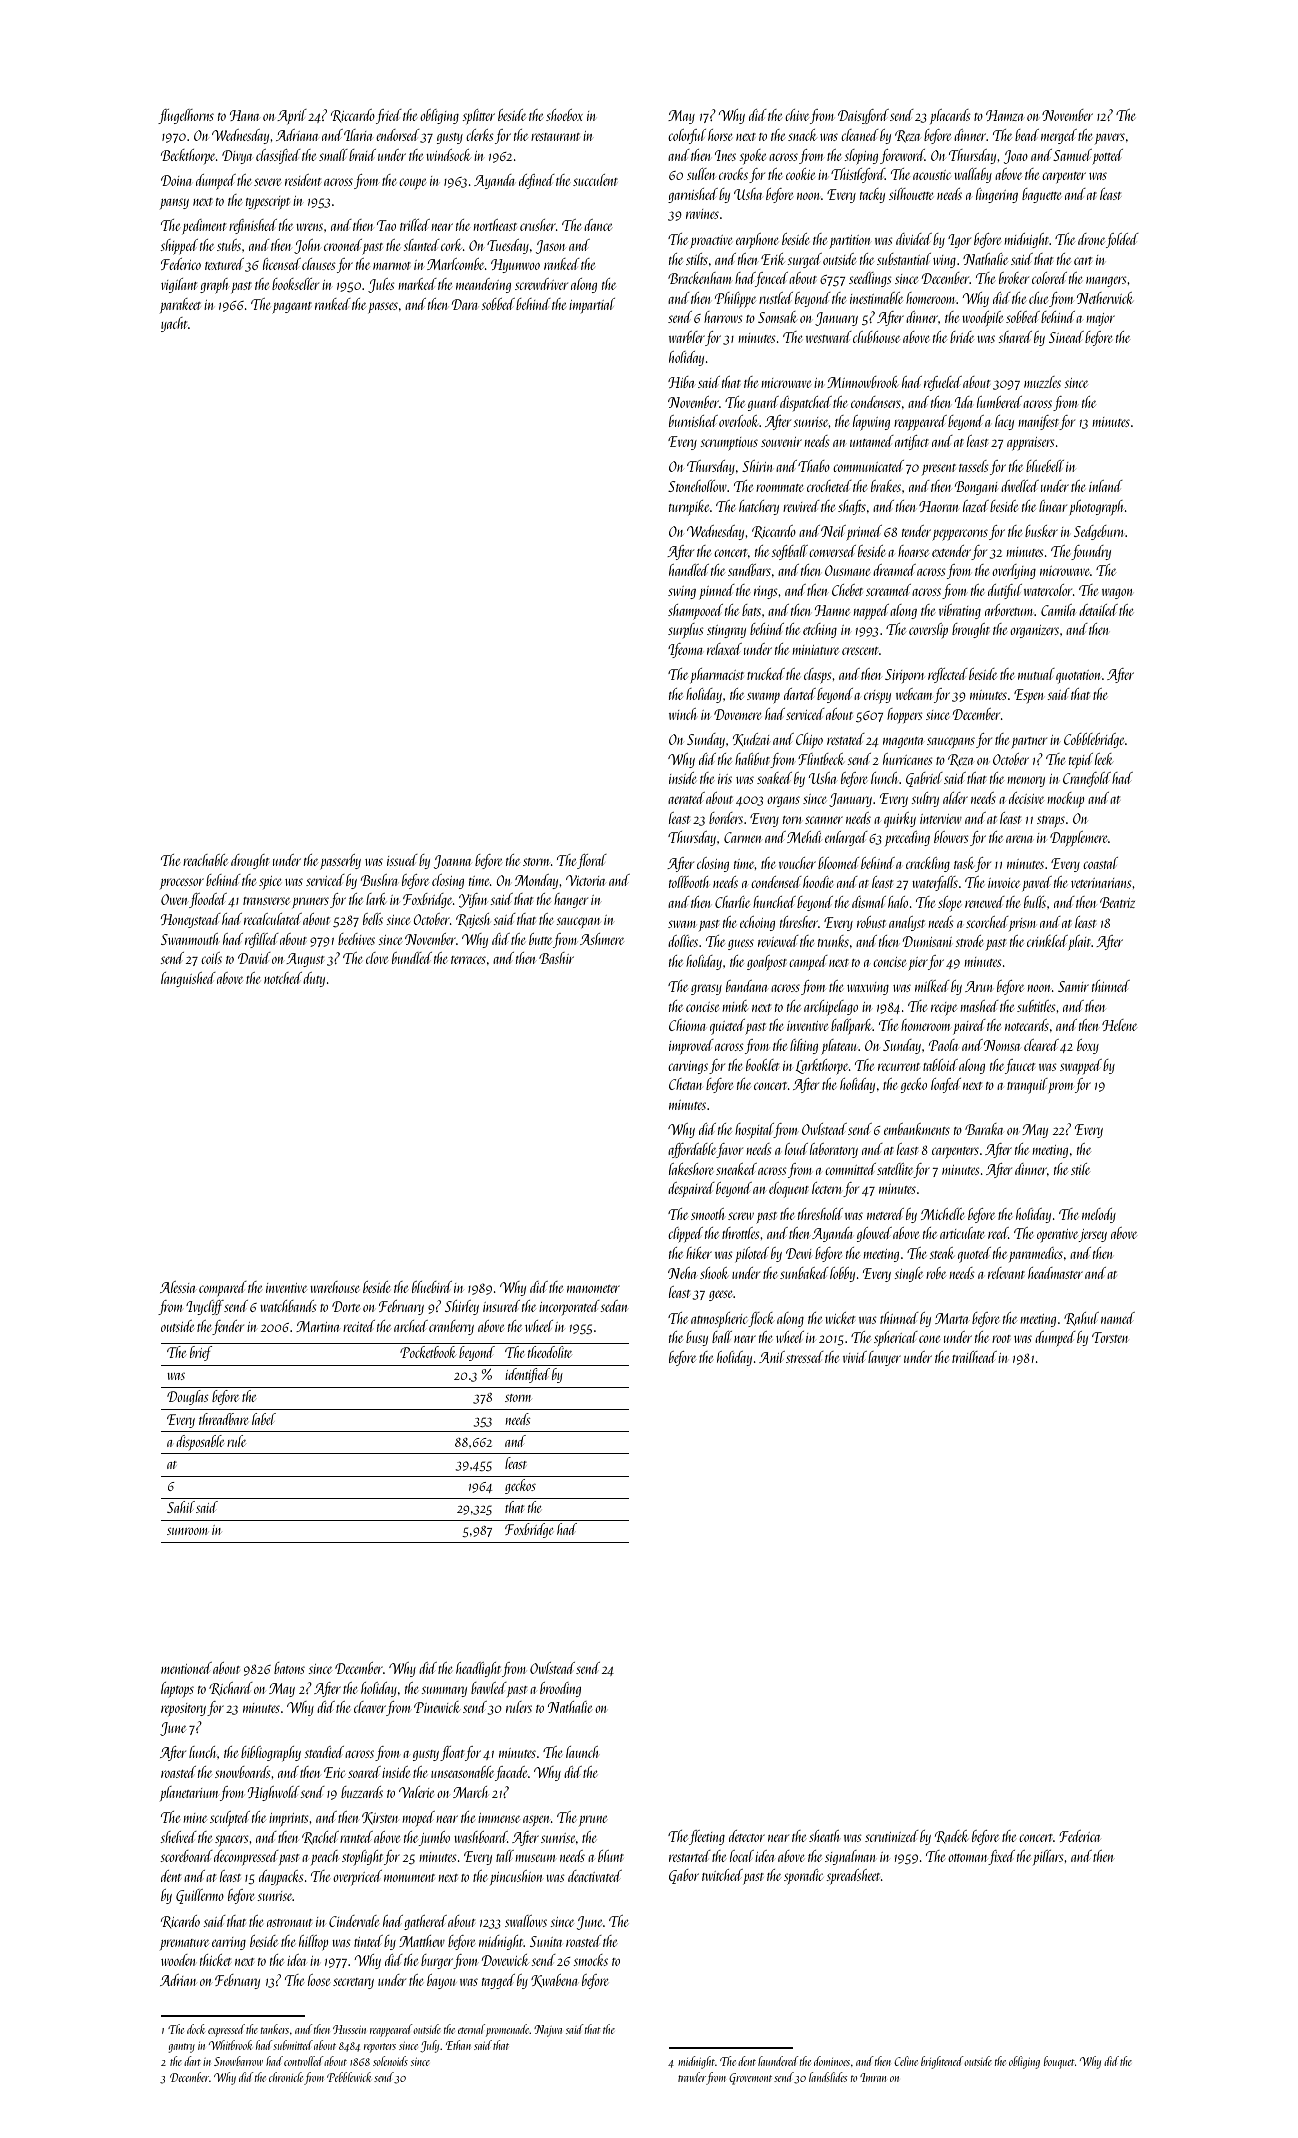 The height and width of the page is (2138, 1298). I want to click on passes, so click(383, 307).
